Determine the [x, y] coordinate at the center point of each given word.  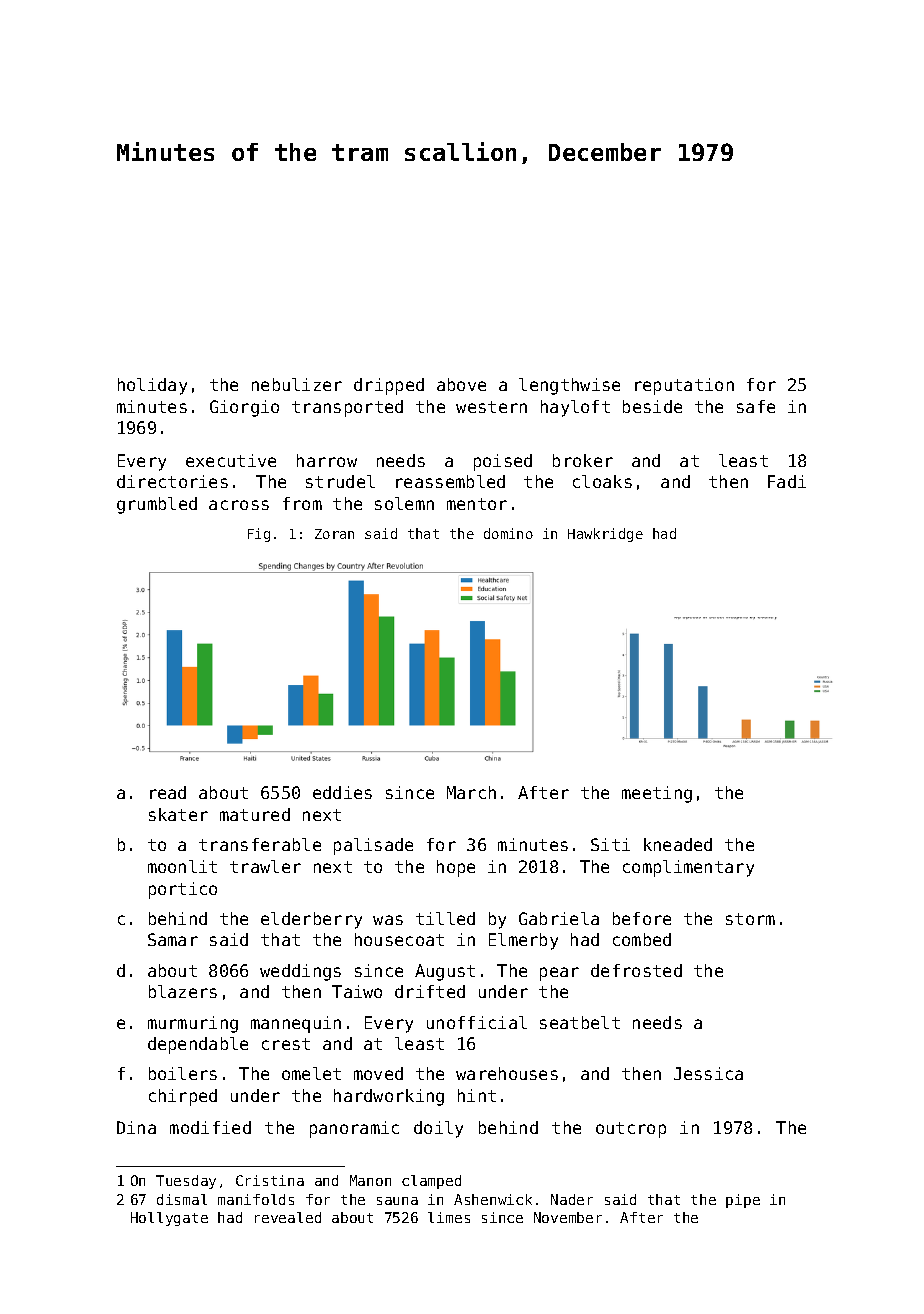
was [388, 920]
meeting [657, 794]
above [461, 384]
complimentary [688, 868]
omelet [311, 1073]
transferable [260, 844]
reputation [684, 386]
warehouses [507, 1073]
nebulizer [297, 384]
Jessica [708, 1073]
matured [255, 814]
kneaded [678, 844]
